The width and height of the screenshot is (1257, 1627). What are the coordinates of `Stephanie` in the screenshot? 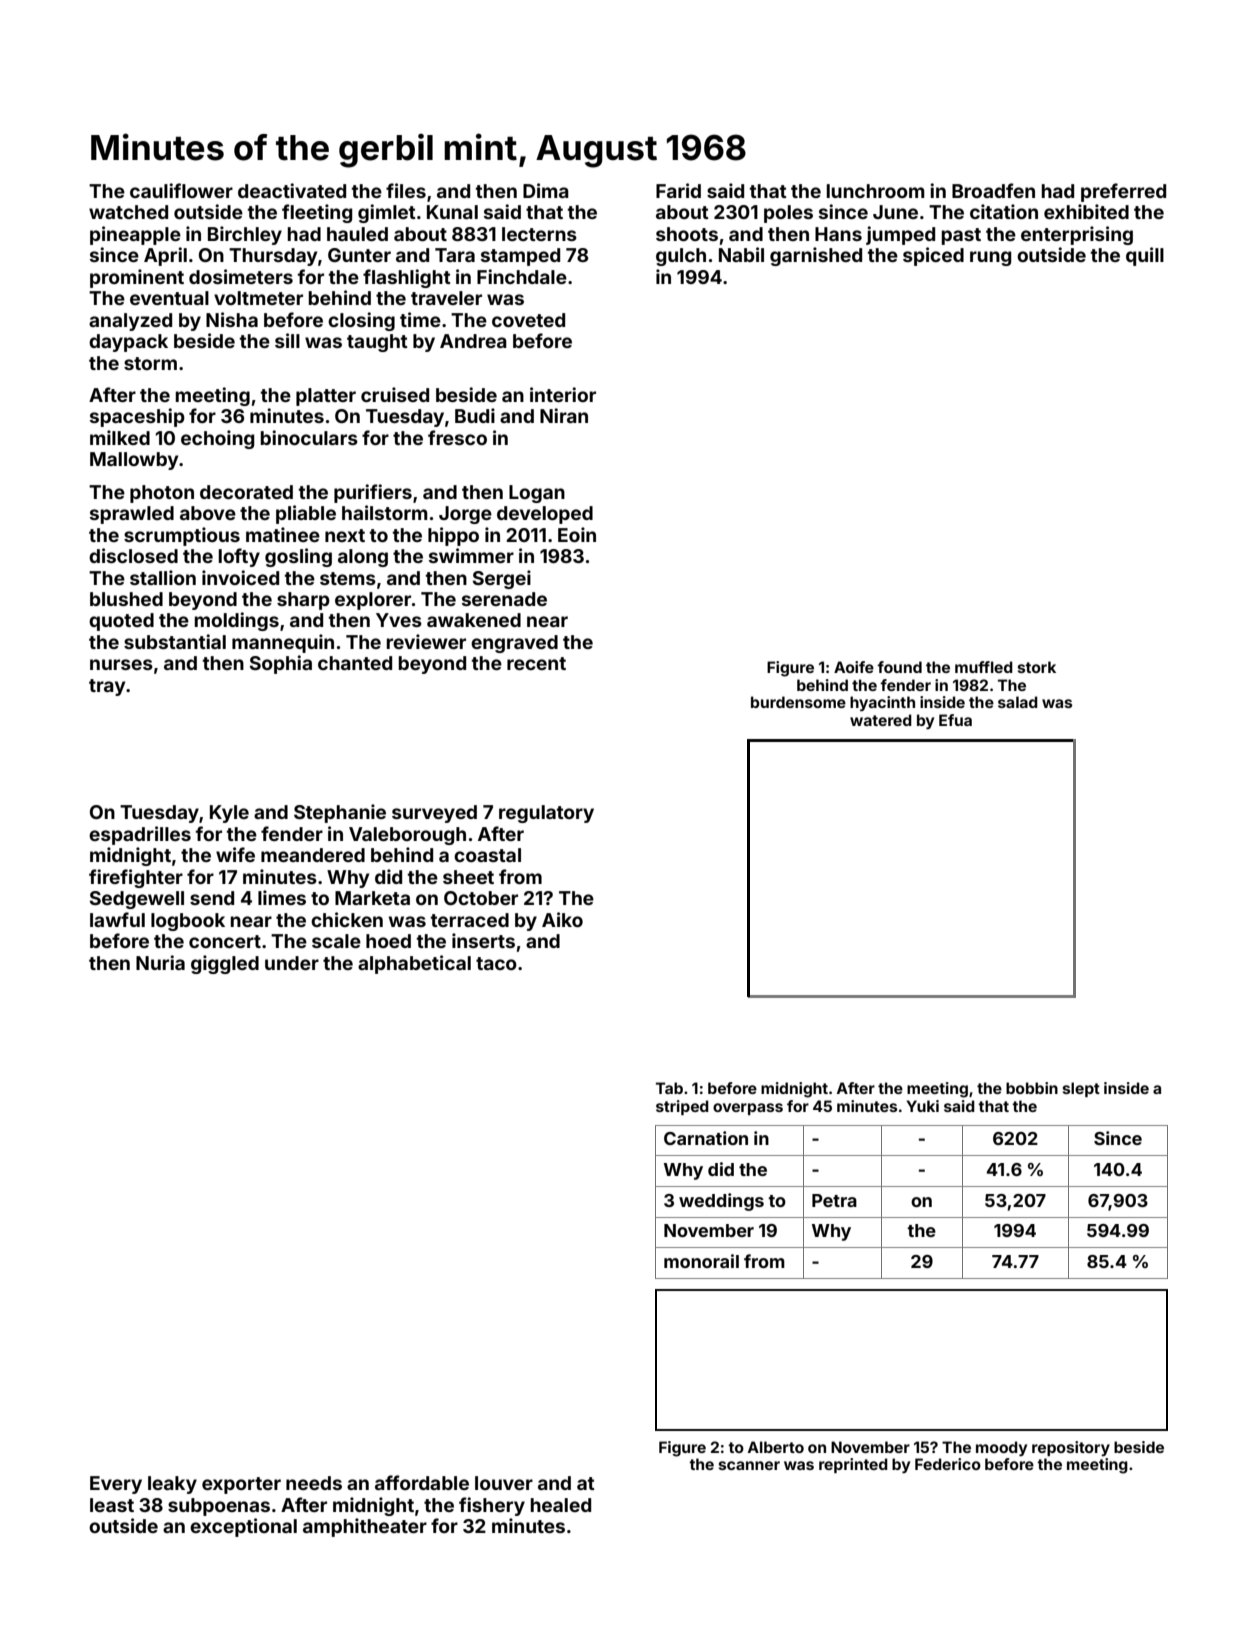 It's located at (340, 813).
